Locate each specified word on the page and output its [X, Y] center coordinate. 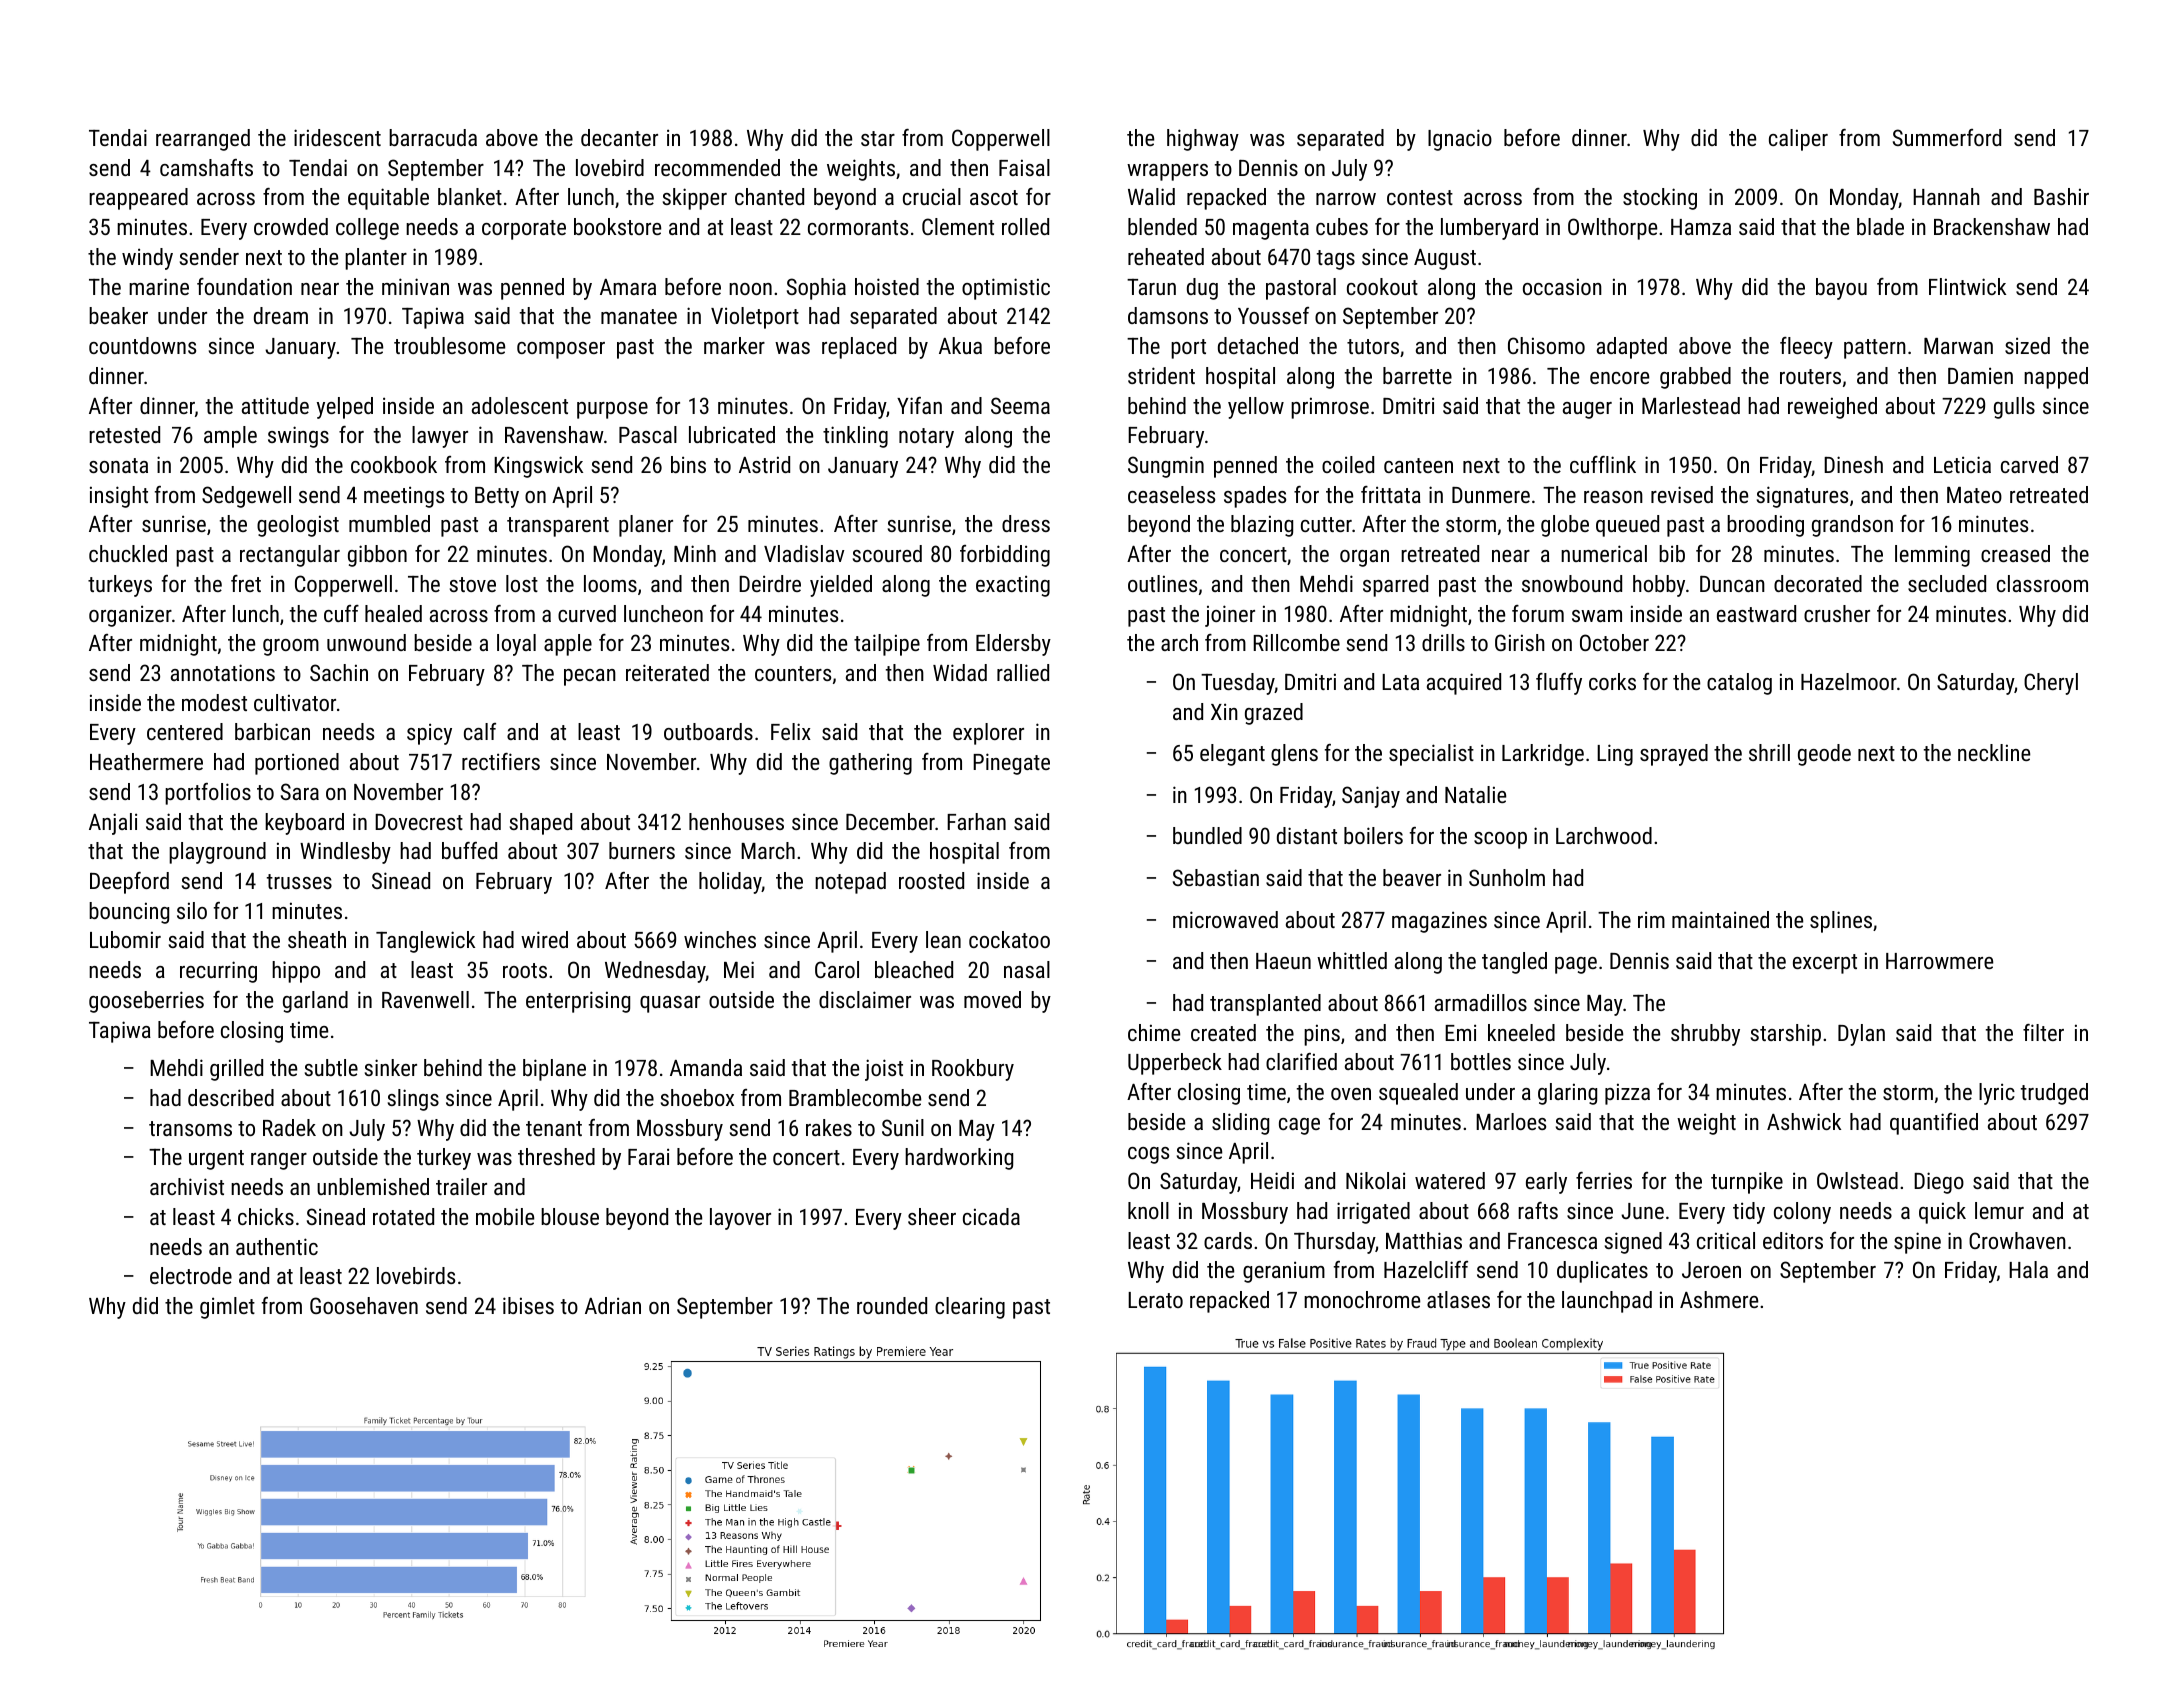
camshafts [206, 167]
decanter [619, 137]
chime [1154, 1032]
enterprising [578, 1002]
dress [1026, 523]
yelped [345, 408]
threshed [556, 1156]
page [1576, 965]
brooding [1765, 526]
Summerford [1947, 137]
